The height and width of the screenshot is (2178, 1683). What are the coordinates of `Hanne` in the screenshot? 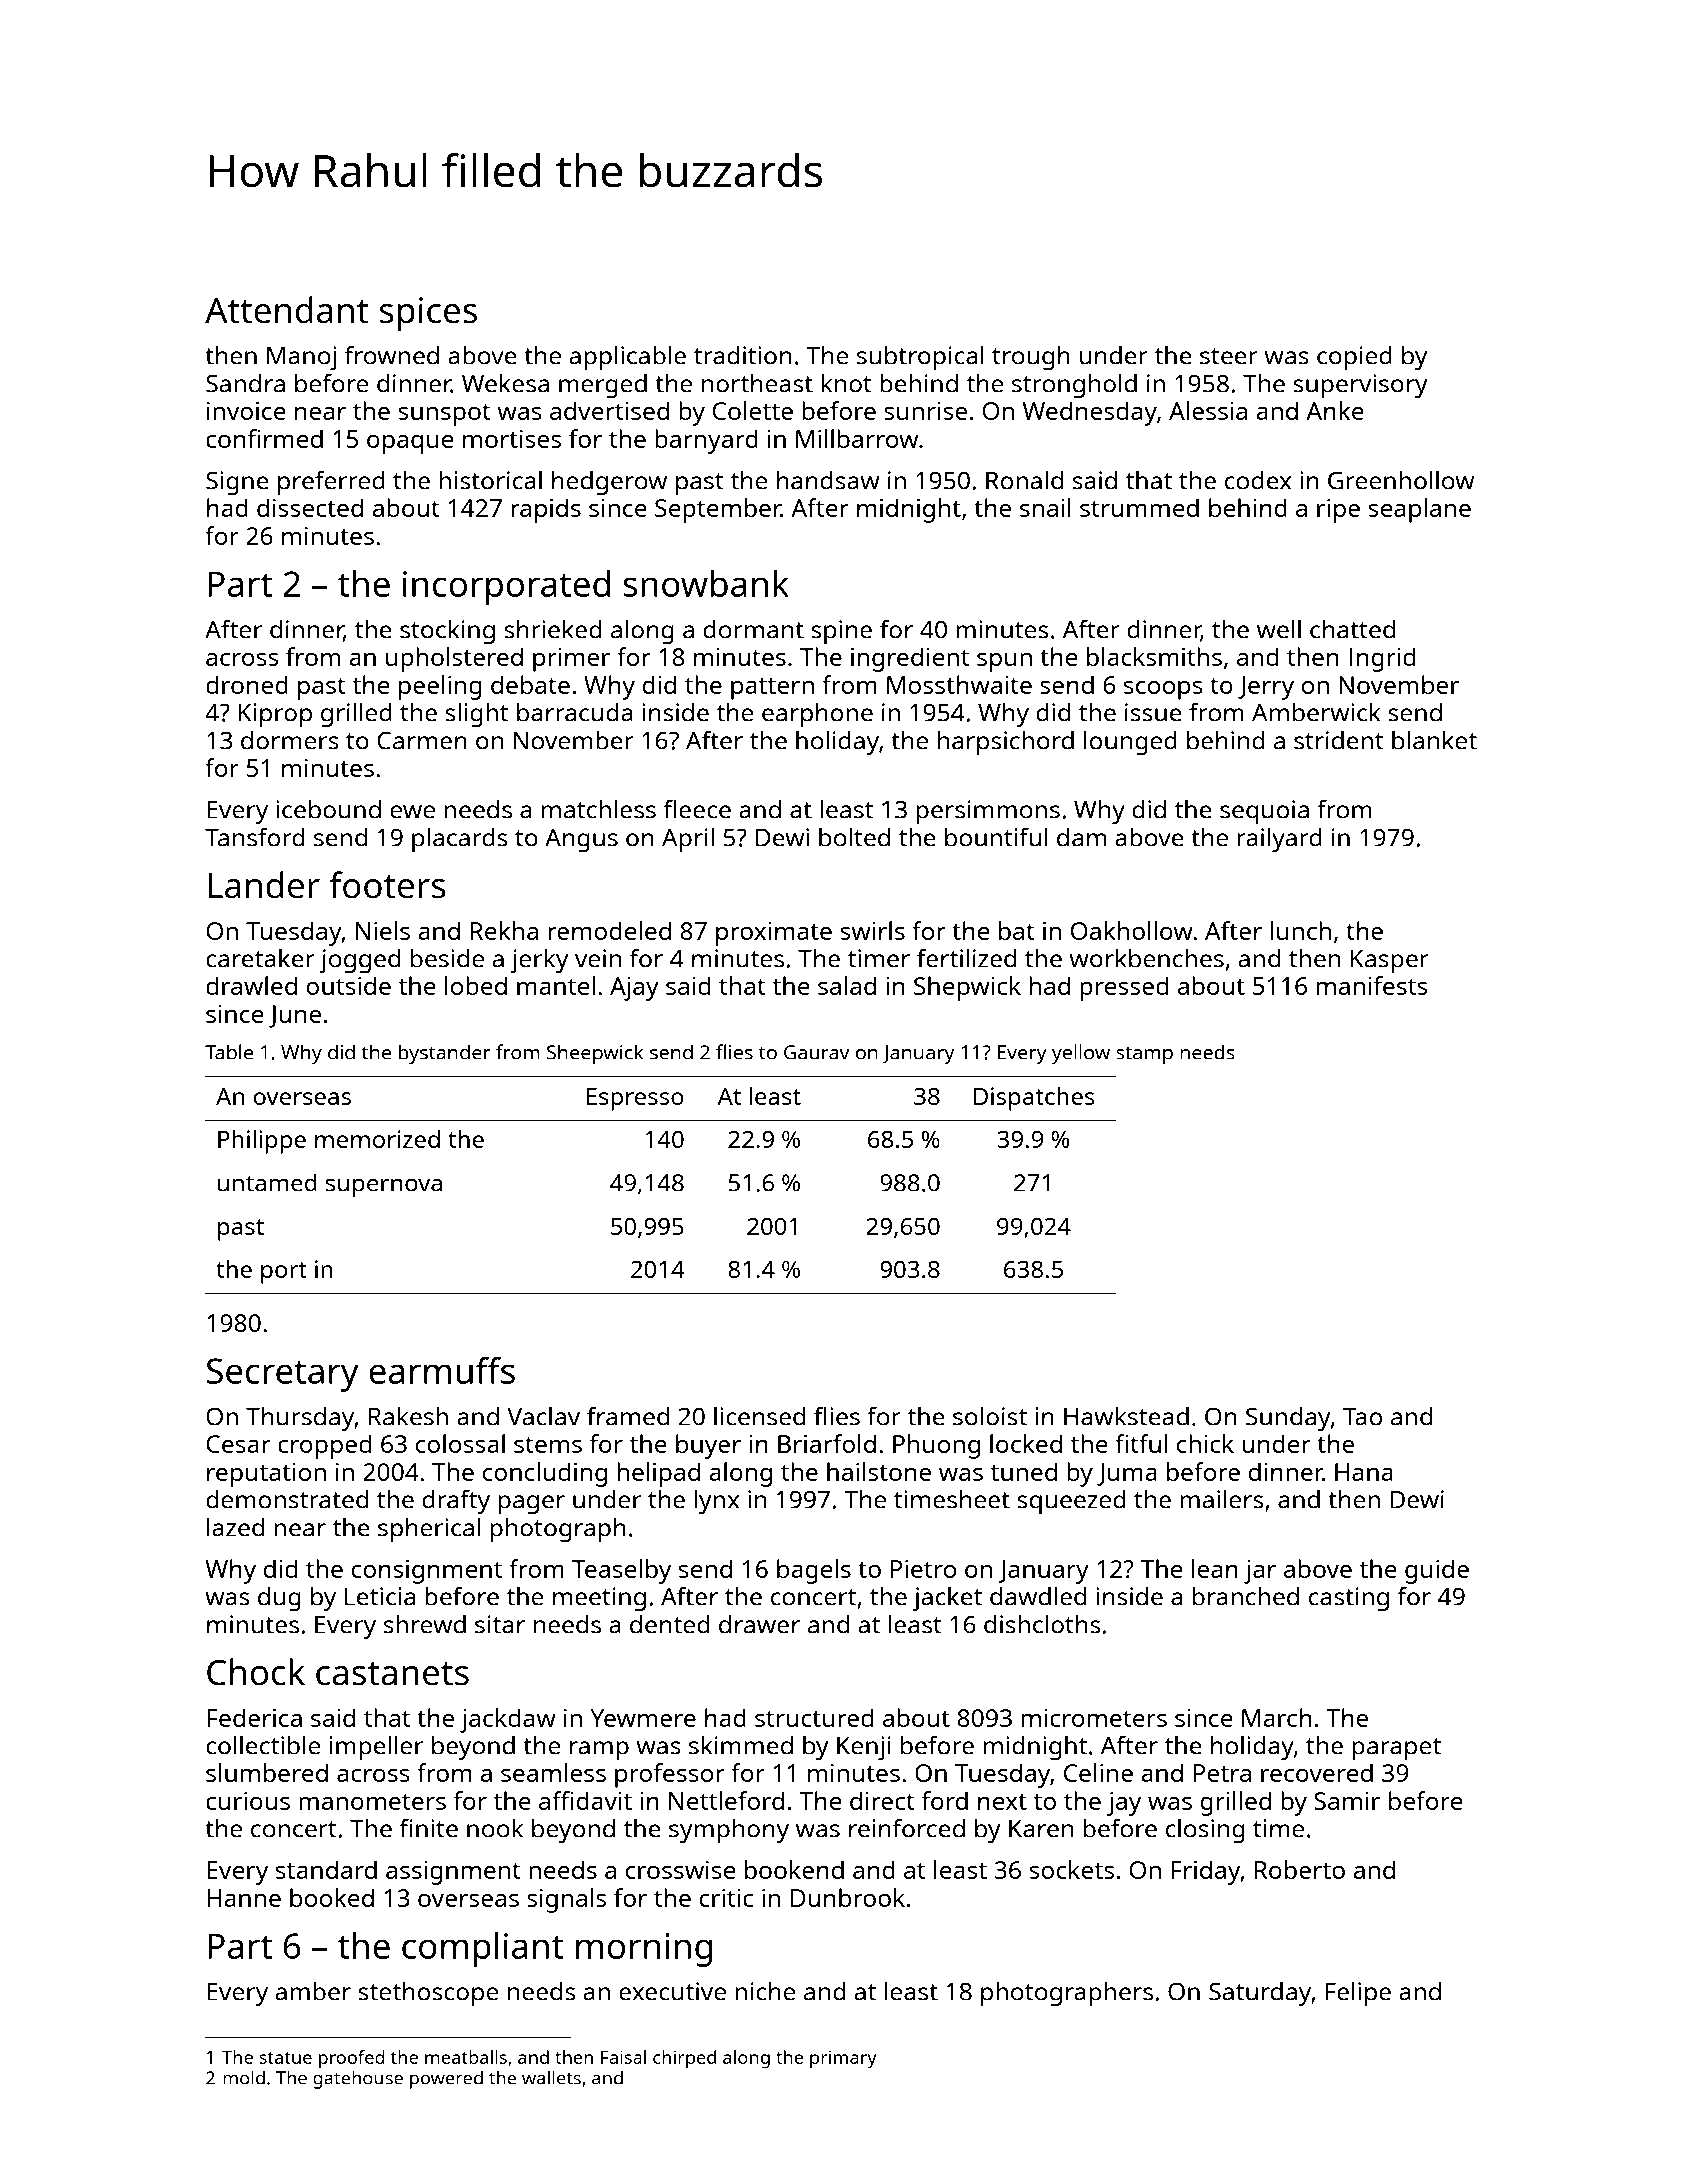 It's located at (244, 1898).
